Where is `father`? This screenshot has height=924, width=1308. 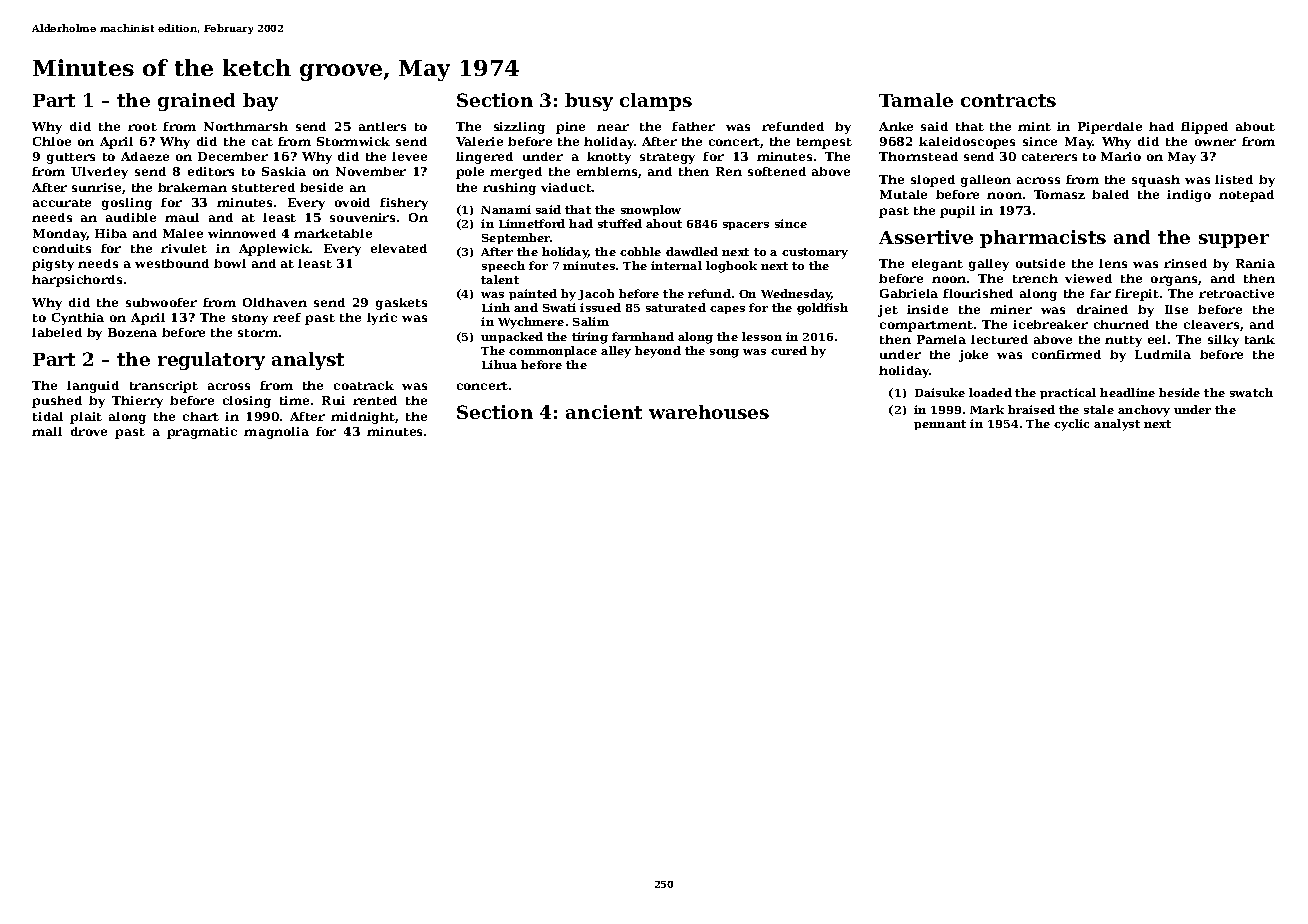
father is located at coordinates (693, 126).
